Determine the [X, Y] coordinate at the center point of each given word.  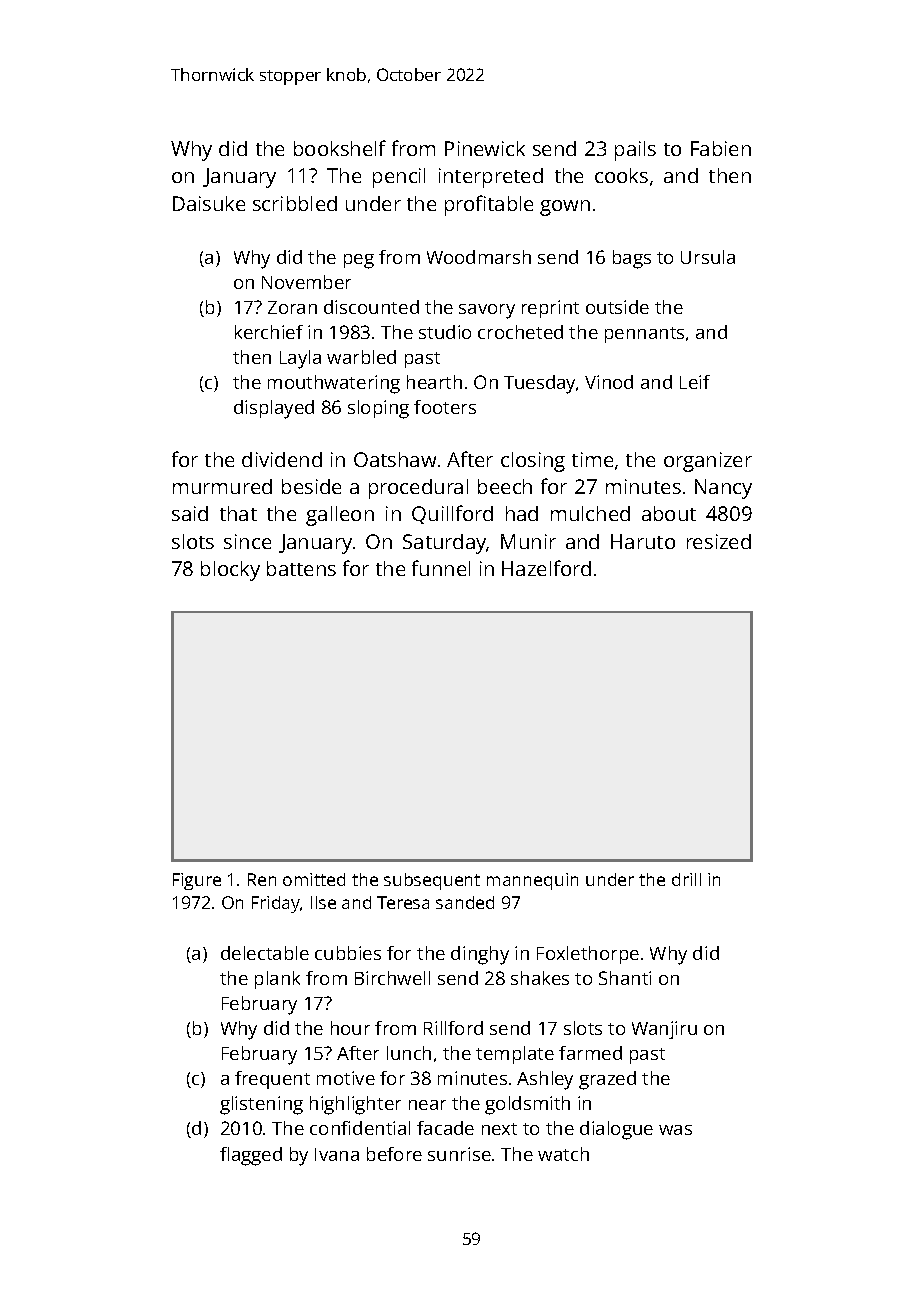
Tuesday [539, 384]
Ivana [337, 1154]
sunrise [459, 1154]
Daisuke [209, 203]
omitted [314, 879]
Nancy [723, 489]
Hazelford [546, 568]
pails [635, 151]
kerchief [269, 332]
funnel [441, 568]
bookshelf [340, 148]
